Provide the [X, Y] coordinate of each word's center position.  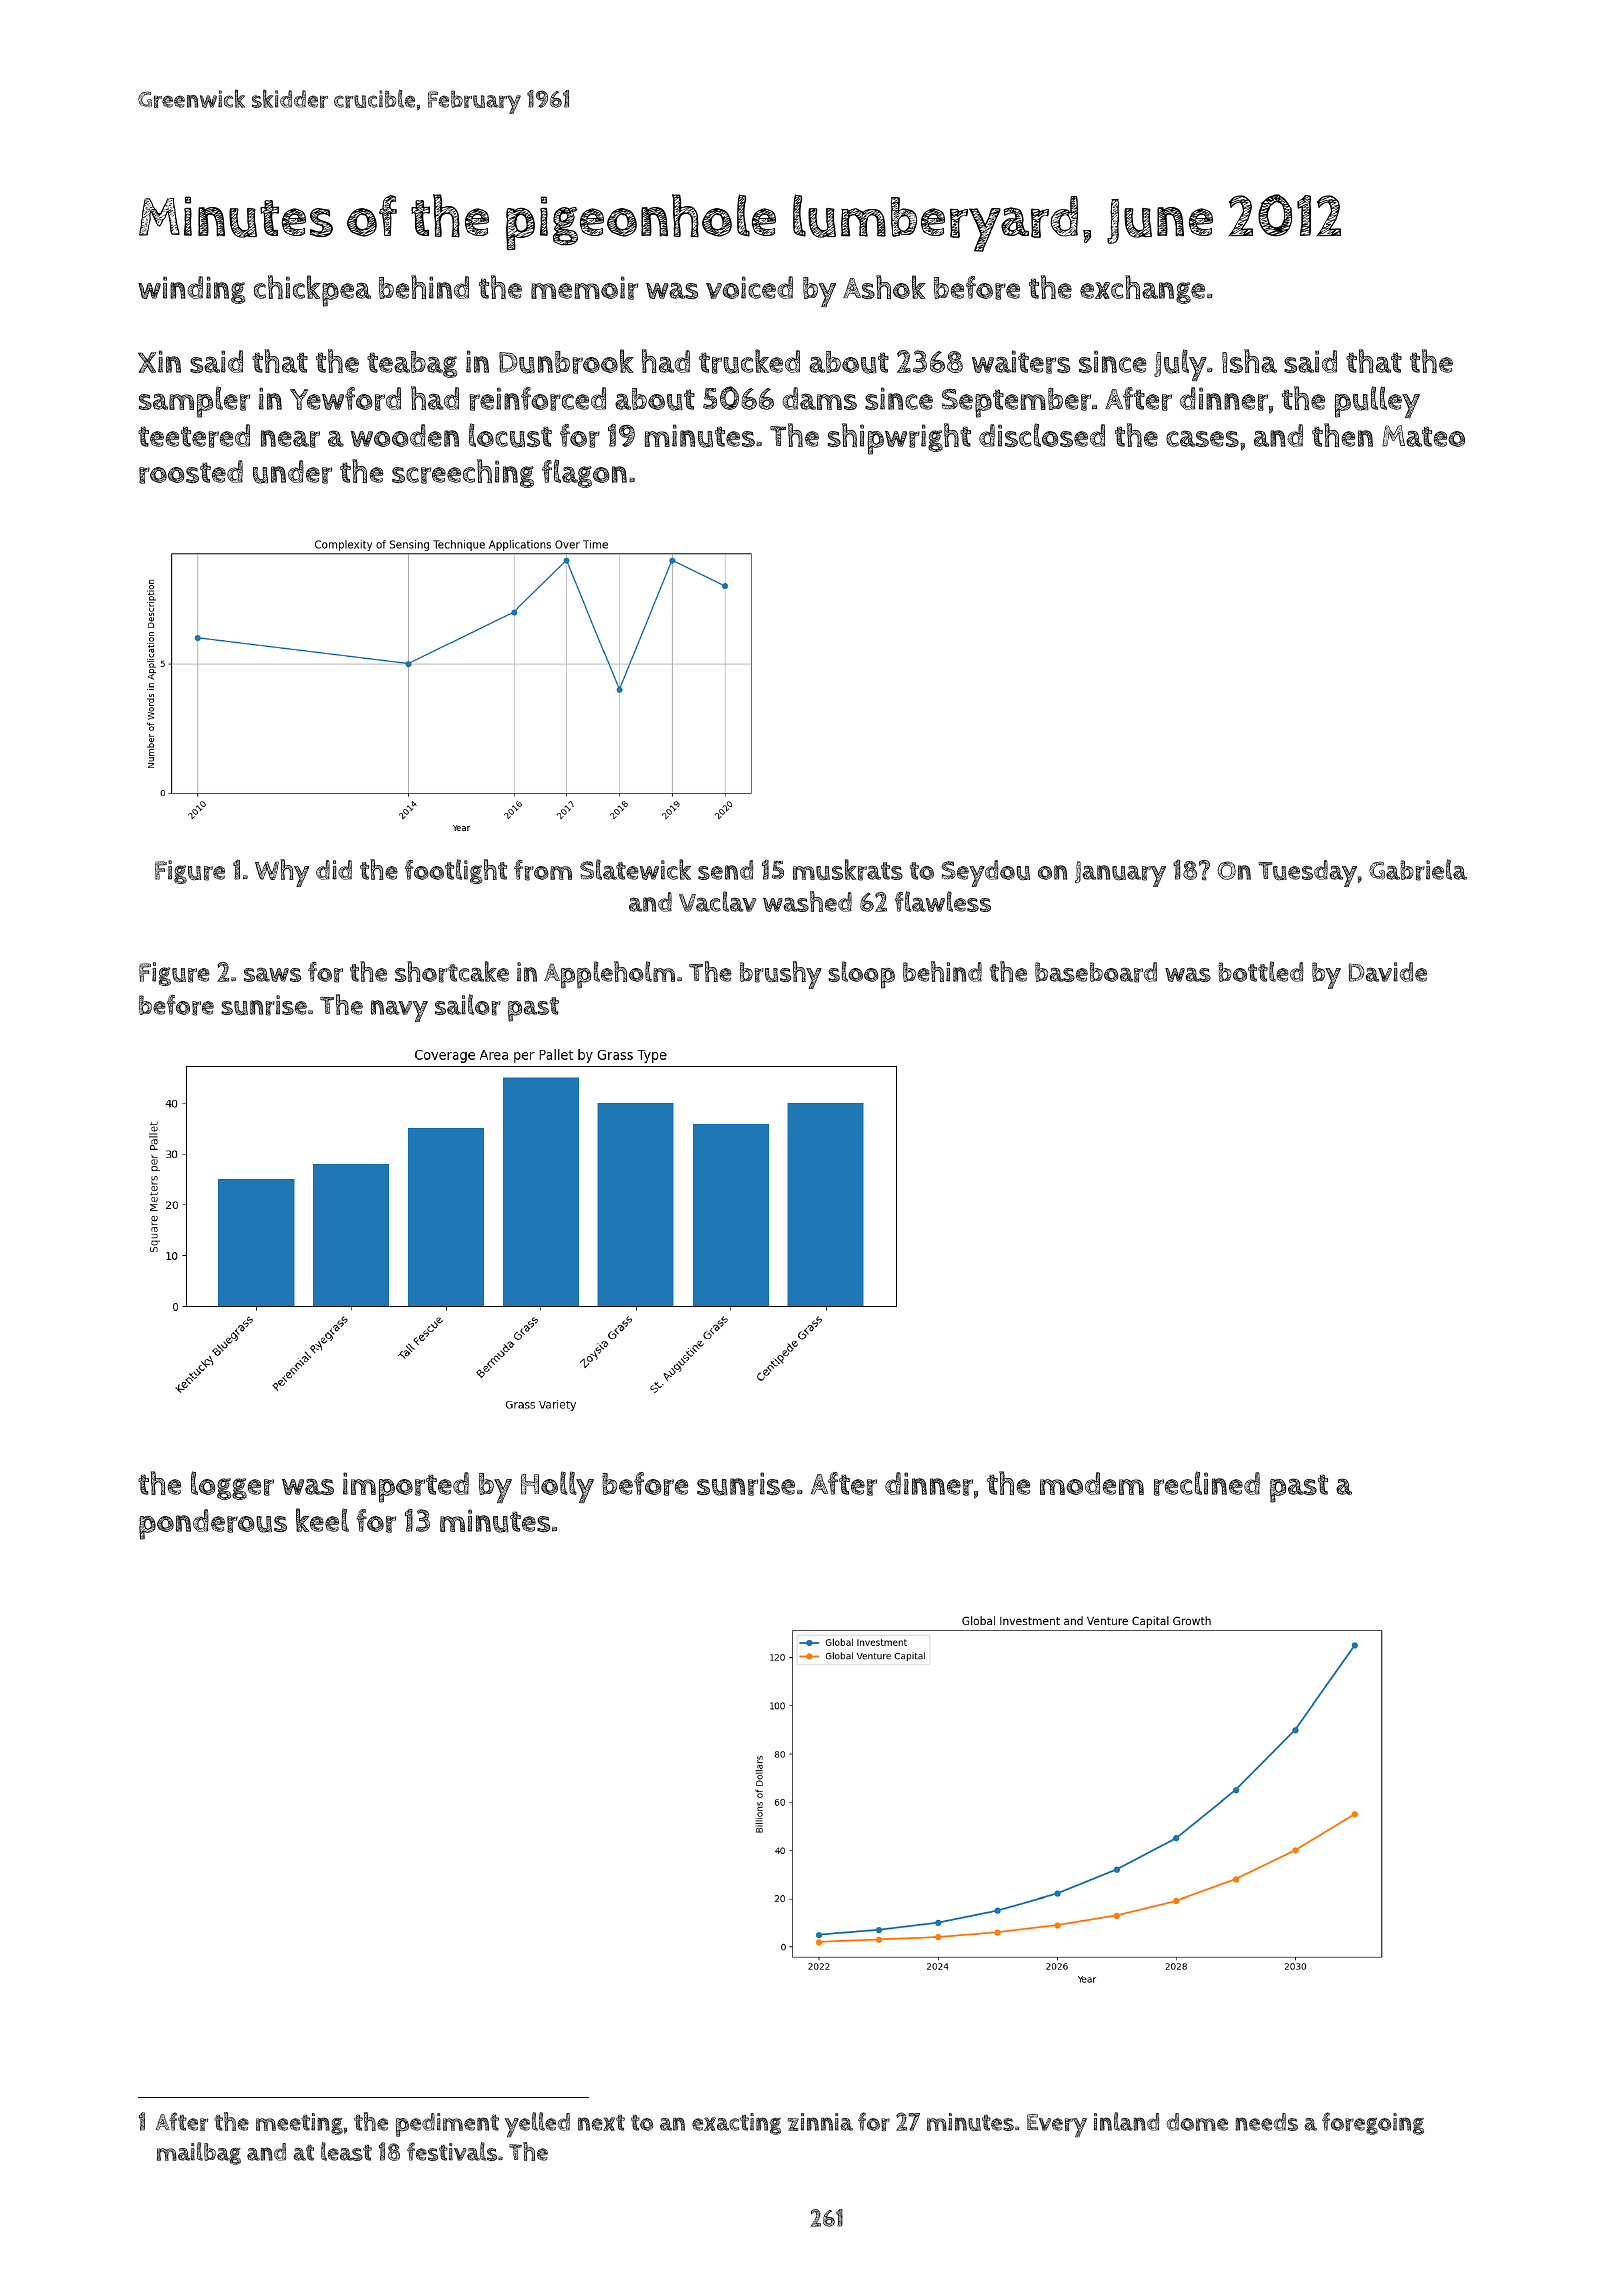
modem [1092, 1483]
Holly [557, 1487]
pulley [1377, 402]
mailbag [199, 2153]
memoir [584, 288]
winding [192, 290]
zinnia [820, 2122]
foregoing [1373, 2123]
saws [272, 974]
